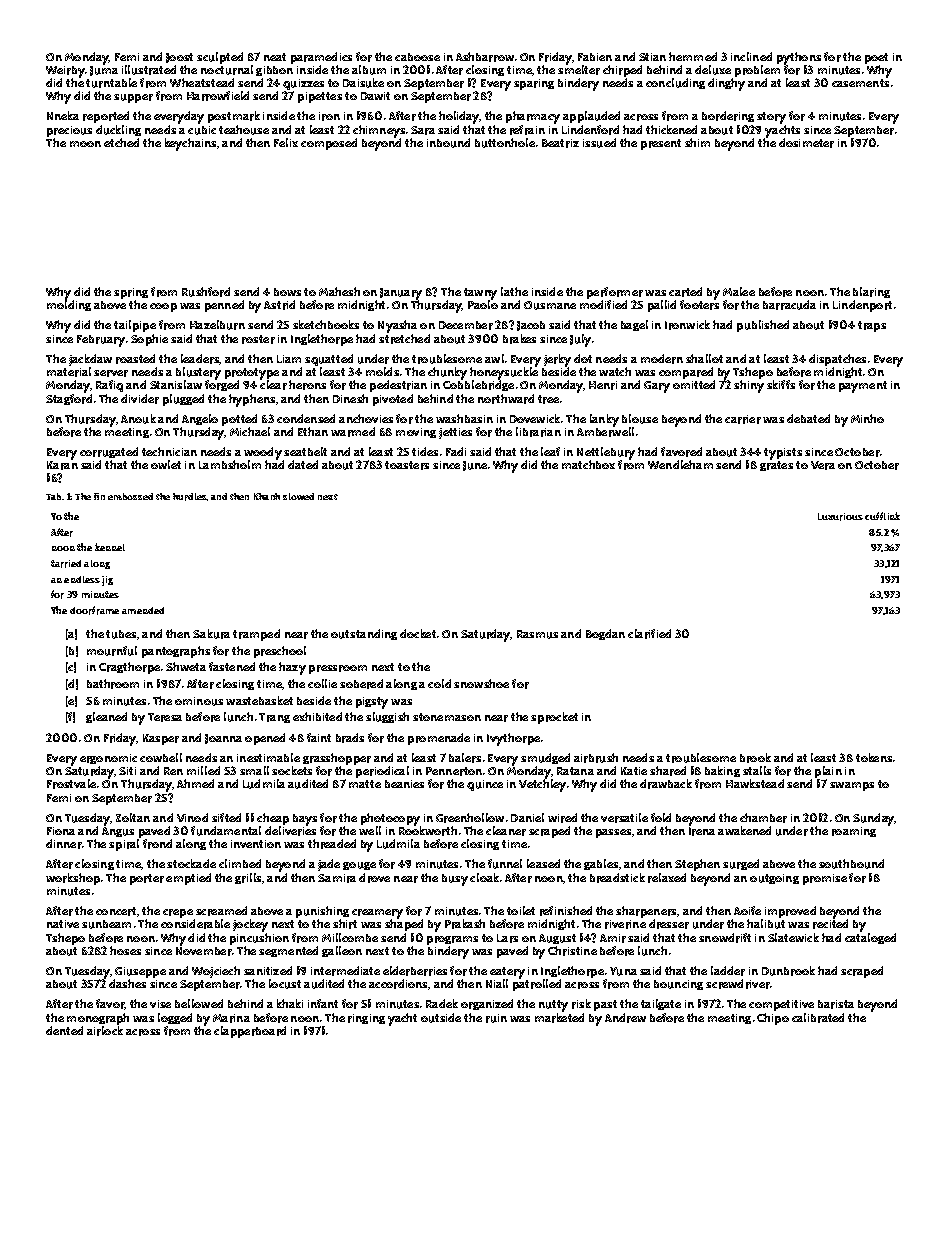 The height and width of the screenshot is (1233, 952). What do you see at coordinates (113, 684) in the screenshot?
I see `bathroom` at bounding box center [113, 684].
